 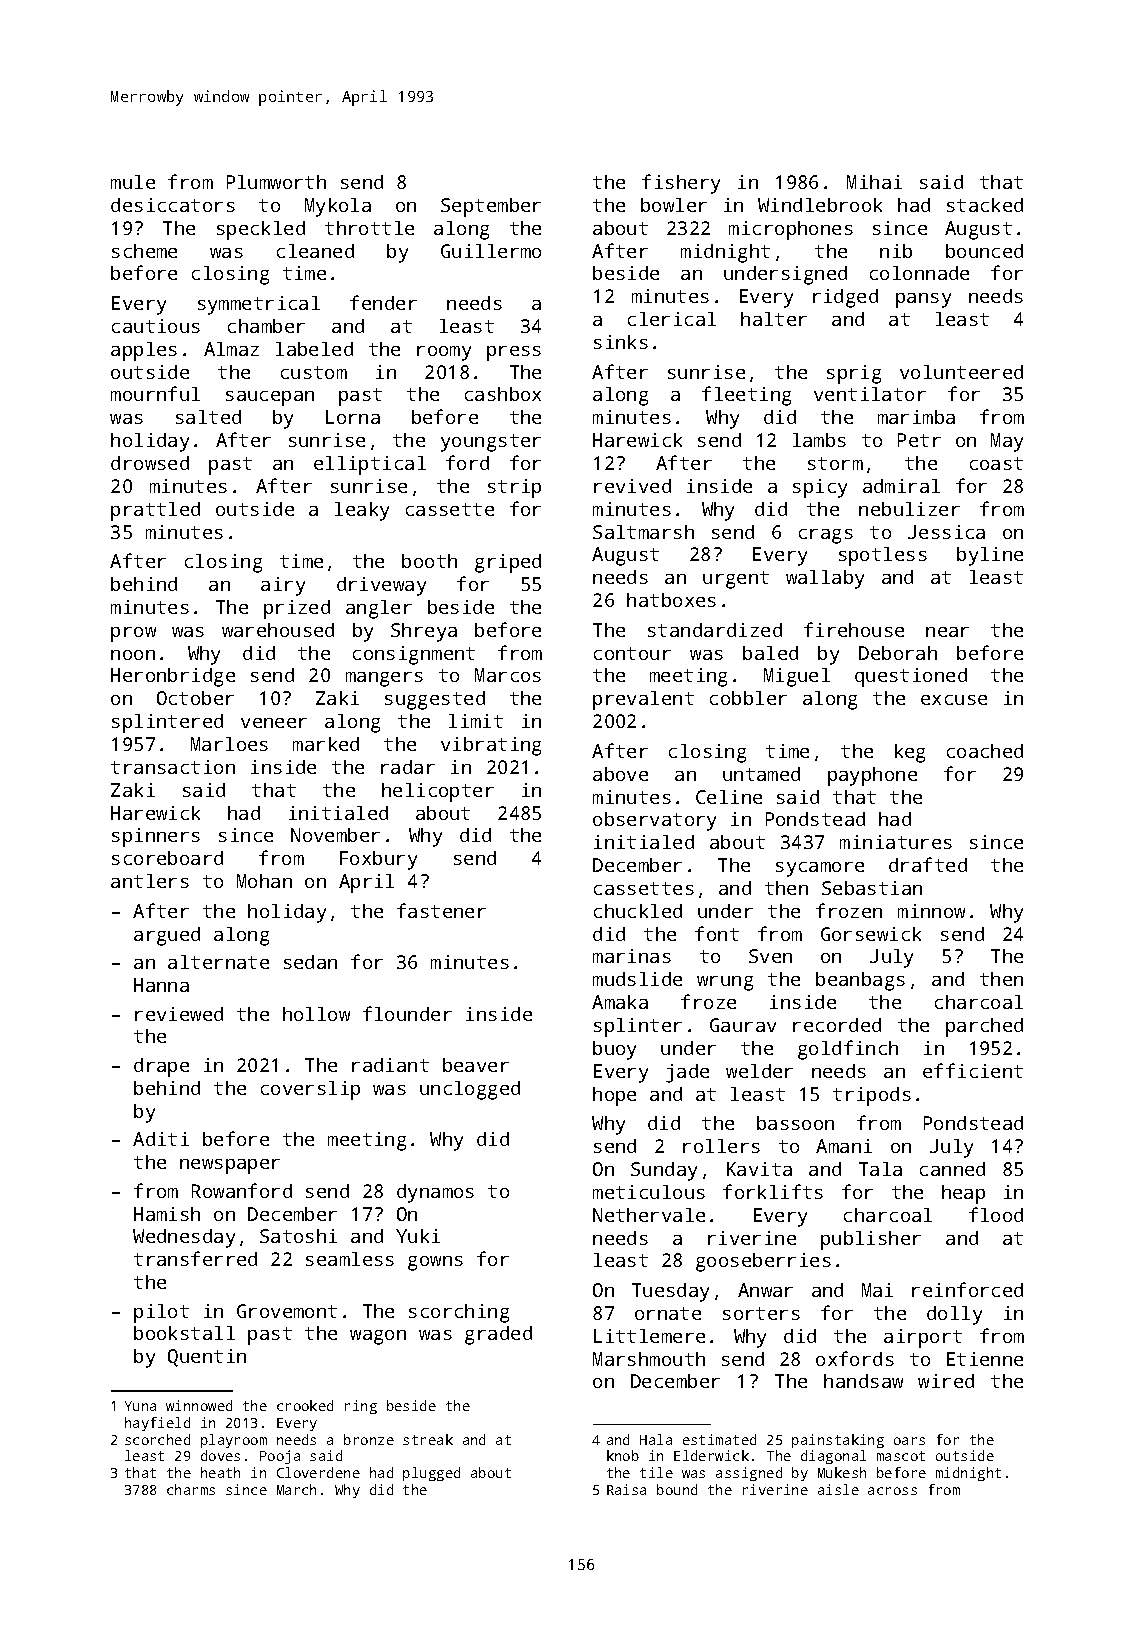 What do you see at coordinates (408, 767) in the screenshot?
I see `radar` at bounding box center [408, 767].
